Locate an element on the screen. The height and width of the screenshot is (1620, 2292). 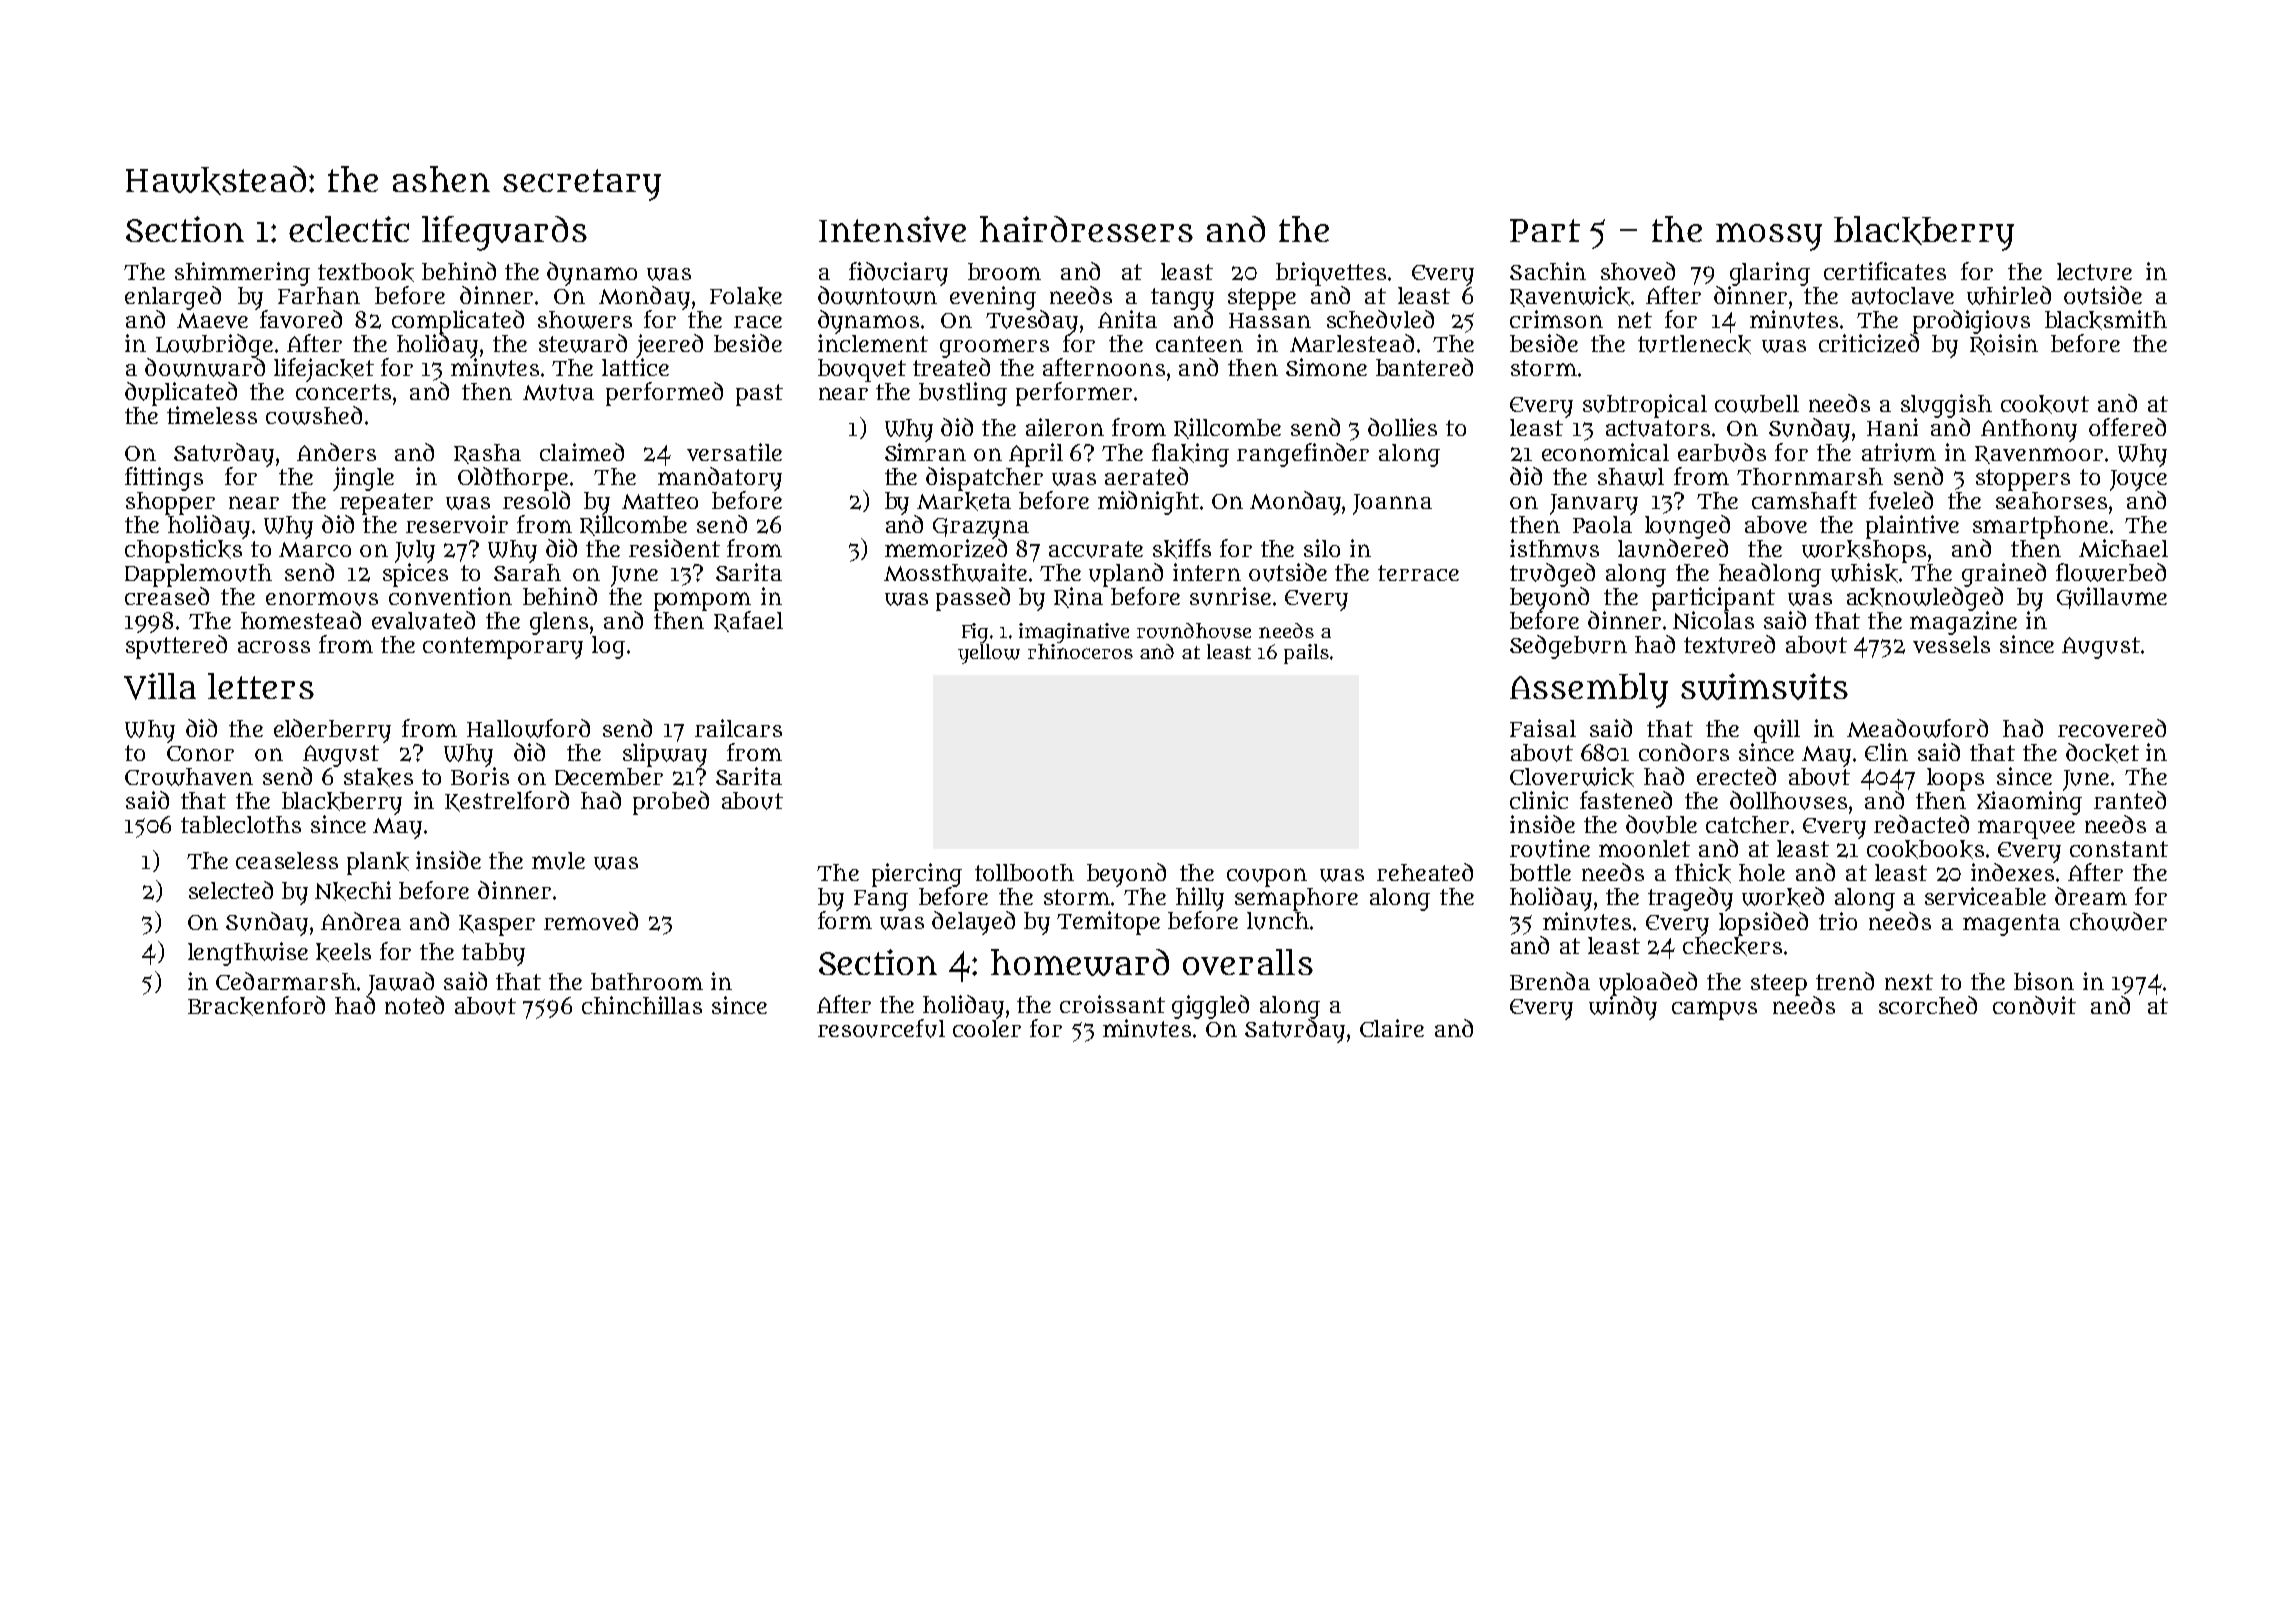
campus is located at coordinates (1714, 1010).
